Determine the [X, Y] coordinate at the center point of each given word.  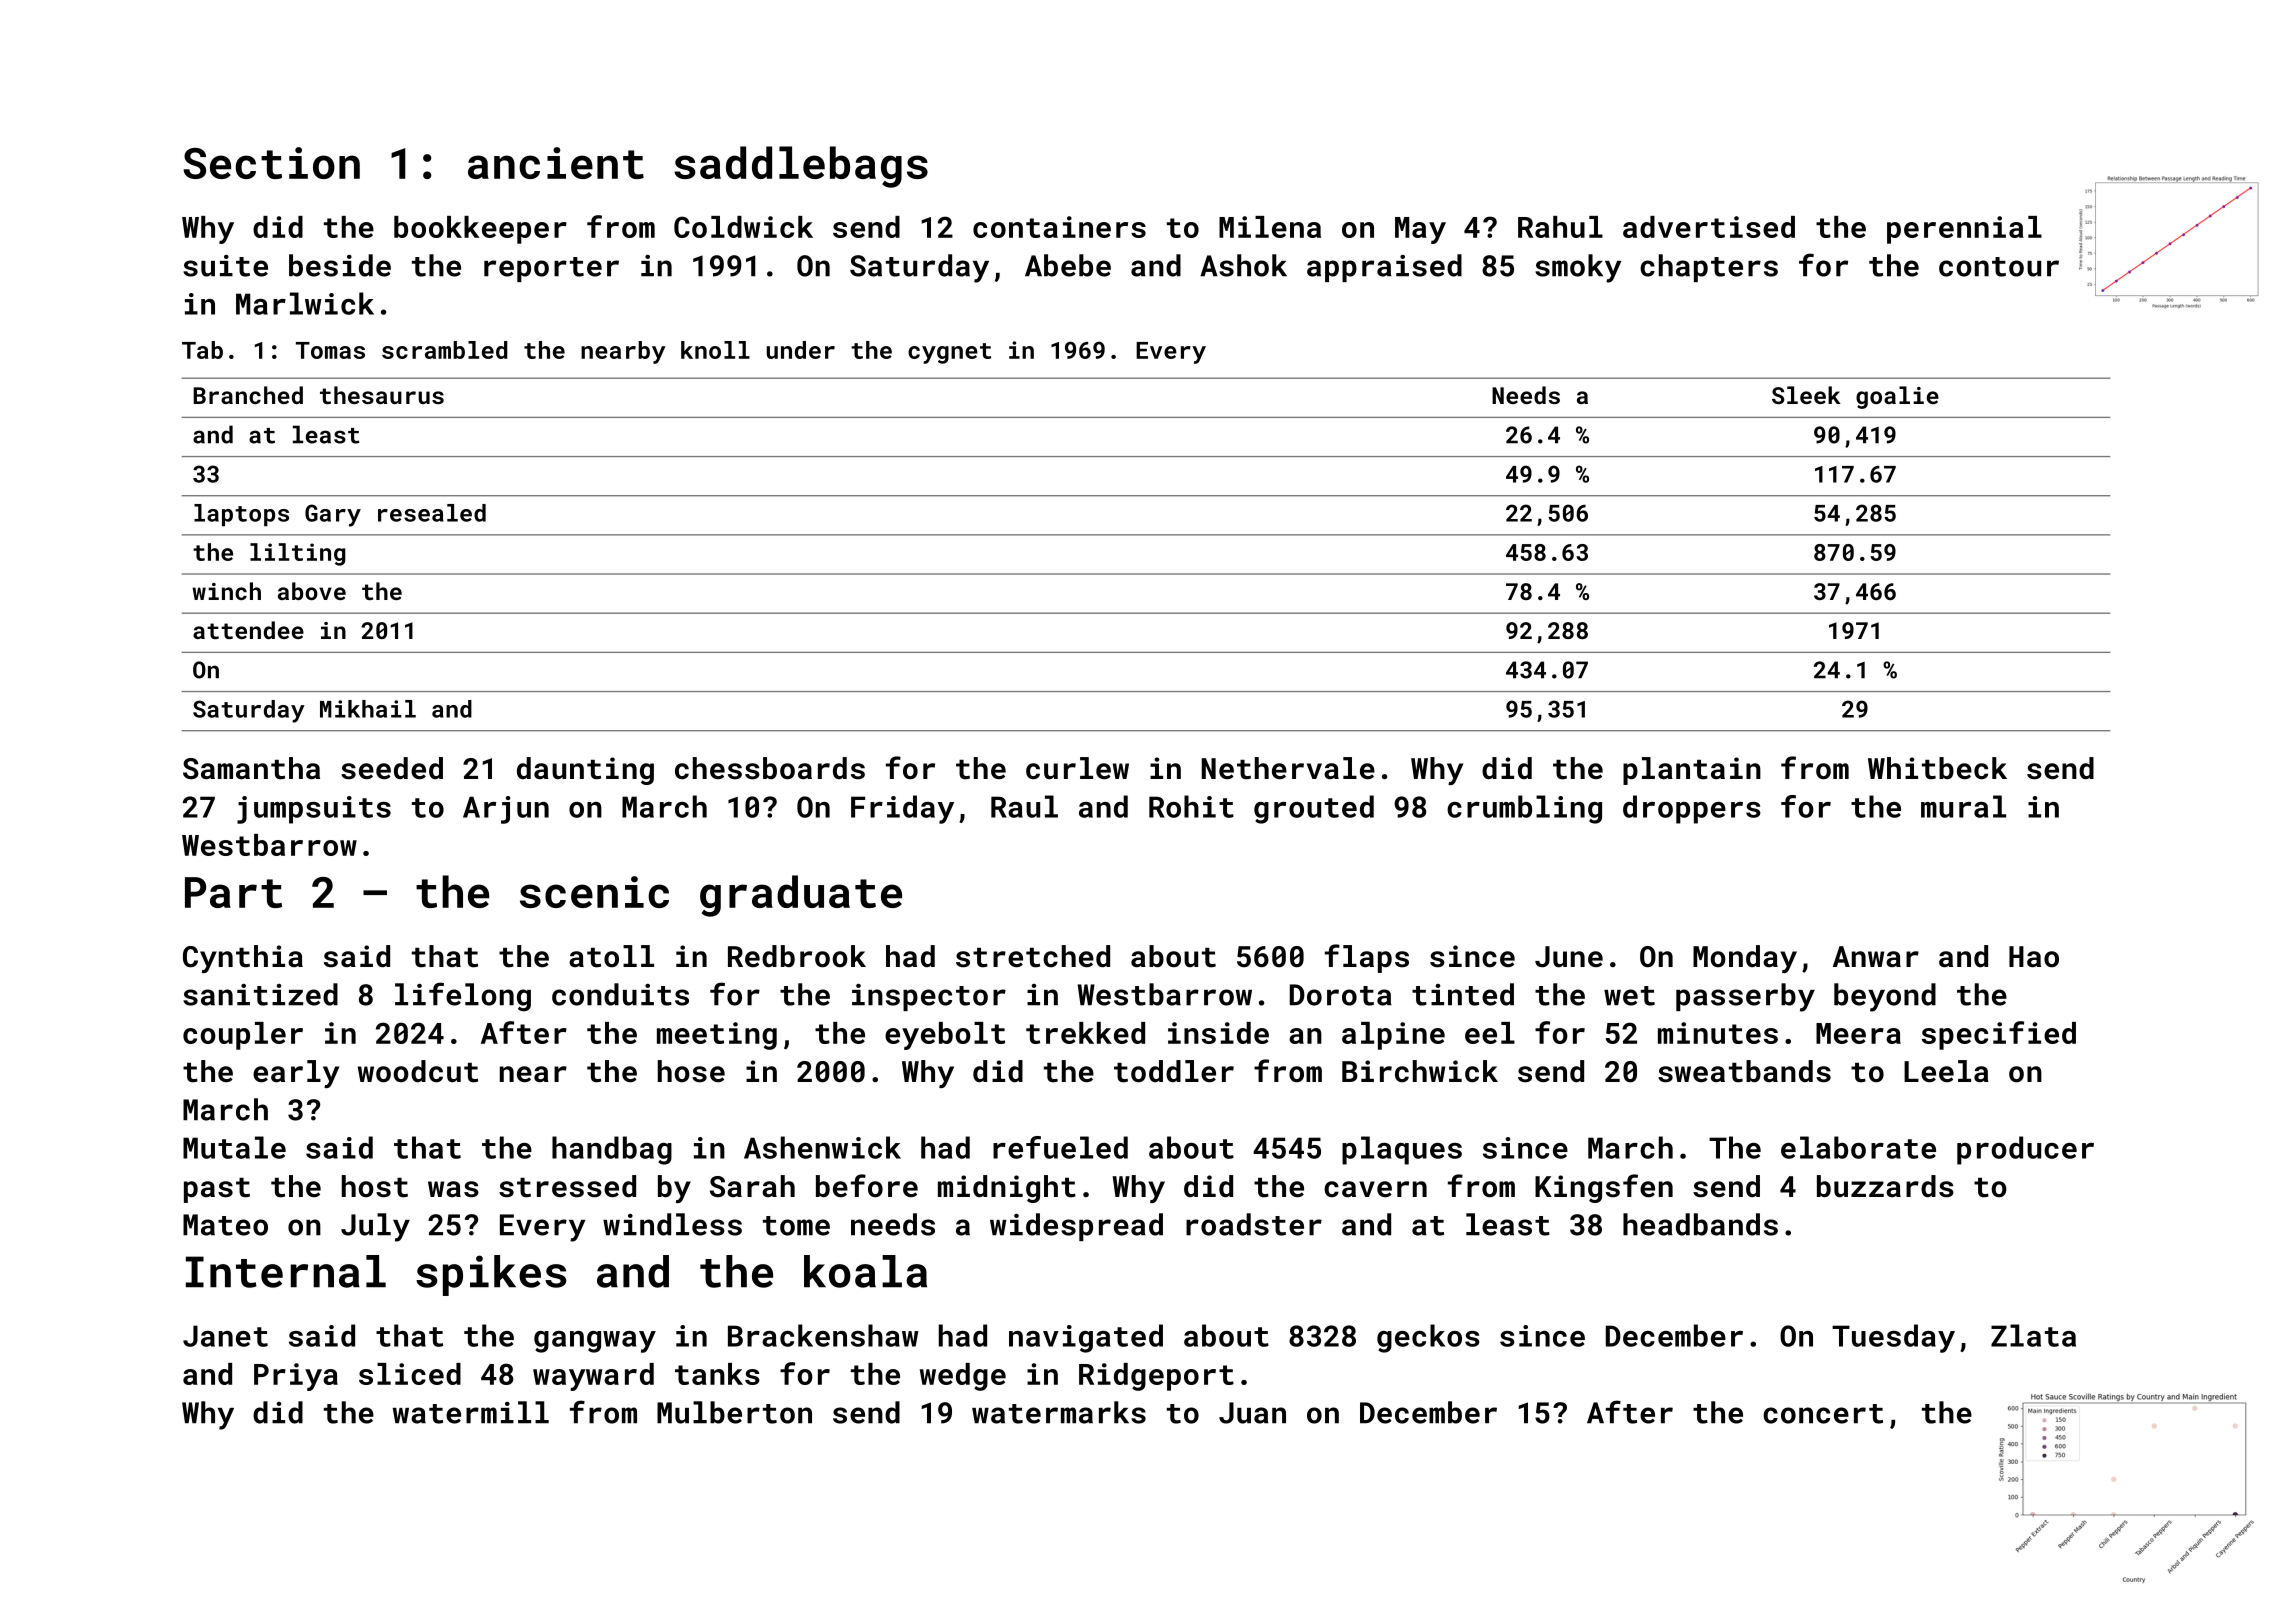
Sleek [1806, 395]
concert [1823, 1414]
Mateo [225, 1225]
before [867, 1186]
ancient [556, 163]
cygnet [949, 353]
